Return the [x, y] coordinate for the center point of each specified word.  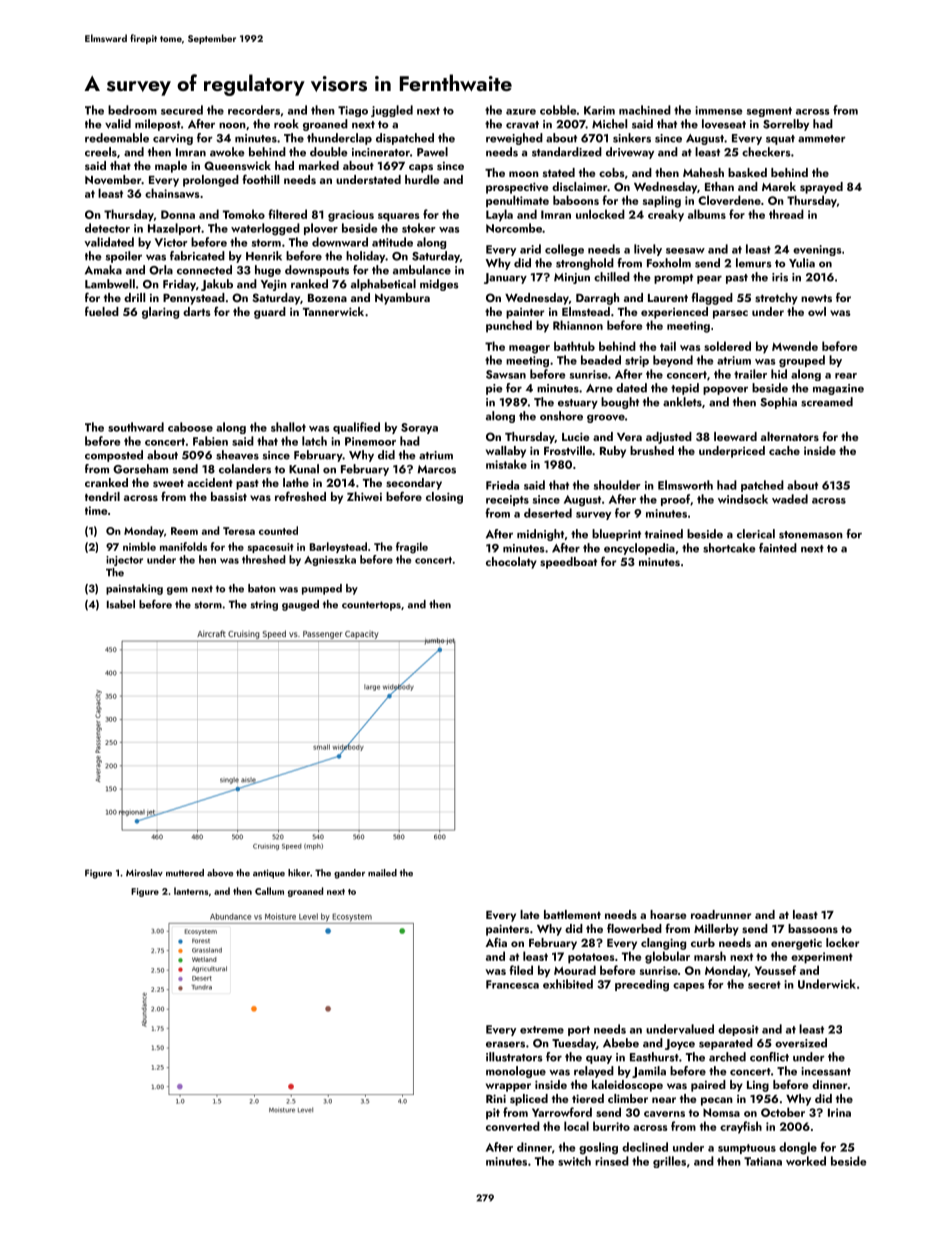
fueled [102, 311]
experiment [822, 958]
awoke [227, 152]
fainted [778, 548]
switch [574, 1161]
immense [719, 110]
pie [494, 389]
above [220, 873]
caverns [664, 1114]
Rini [496, 1098]
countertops [371, 606]
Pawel [432, 152]
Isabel [121, 604]
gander [349, 874]
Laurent [668, 298]
